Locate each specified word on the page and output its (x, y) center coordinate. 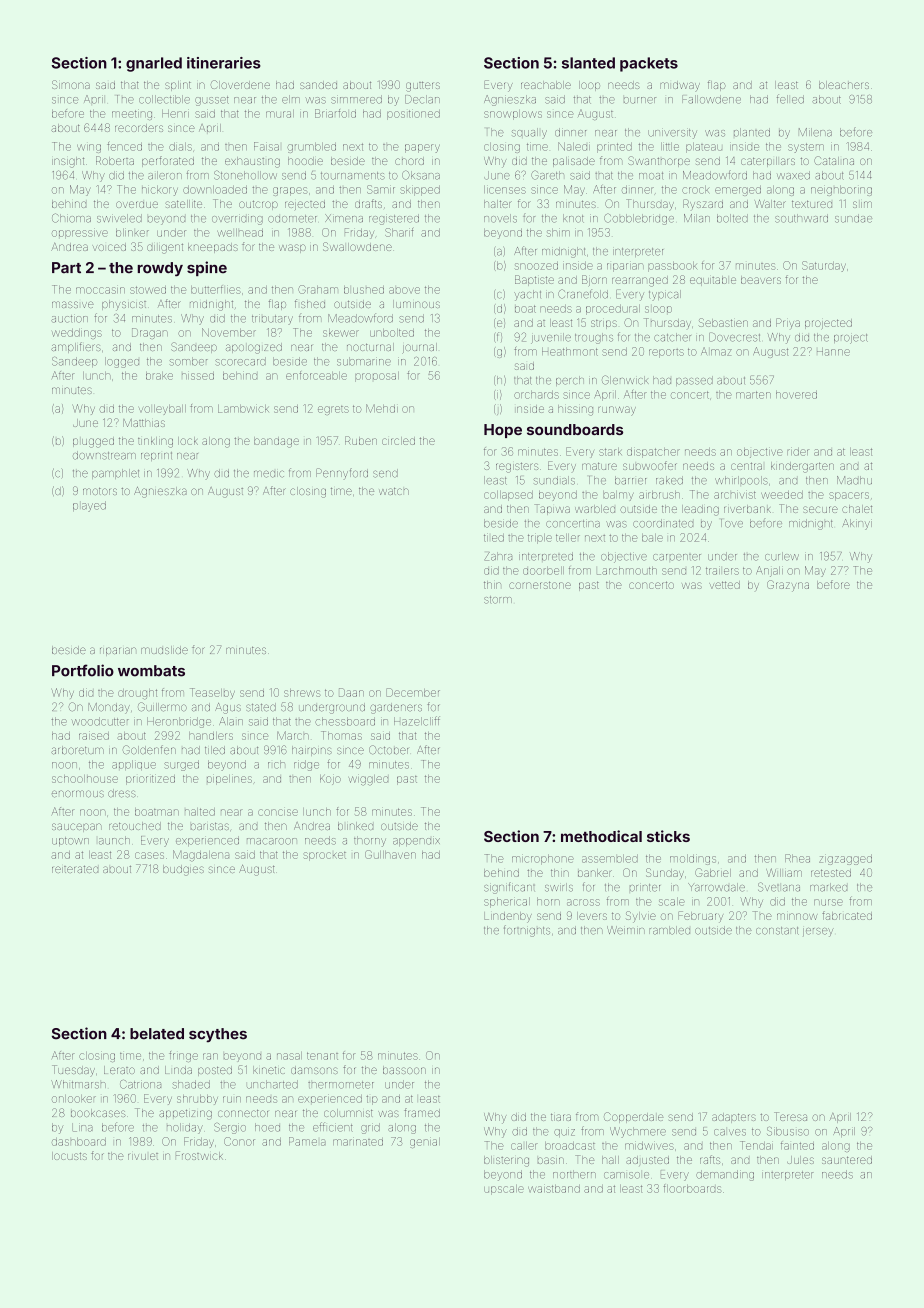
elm (291, 99)
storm (498, 600)
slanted (588, 63)
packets (649, 64)
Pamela (307, 1141)
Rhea (797, 858)
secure (820, 509)
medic (269, 474)
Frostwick (199, 1155)
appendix (416, 842)
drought (137, 694)
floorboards (692, 1188)
